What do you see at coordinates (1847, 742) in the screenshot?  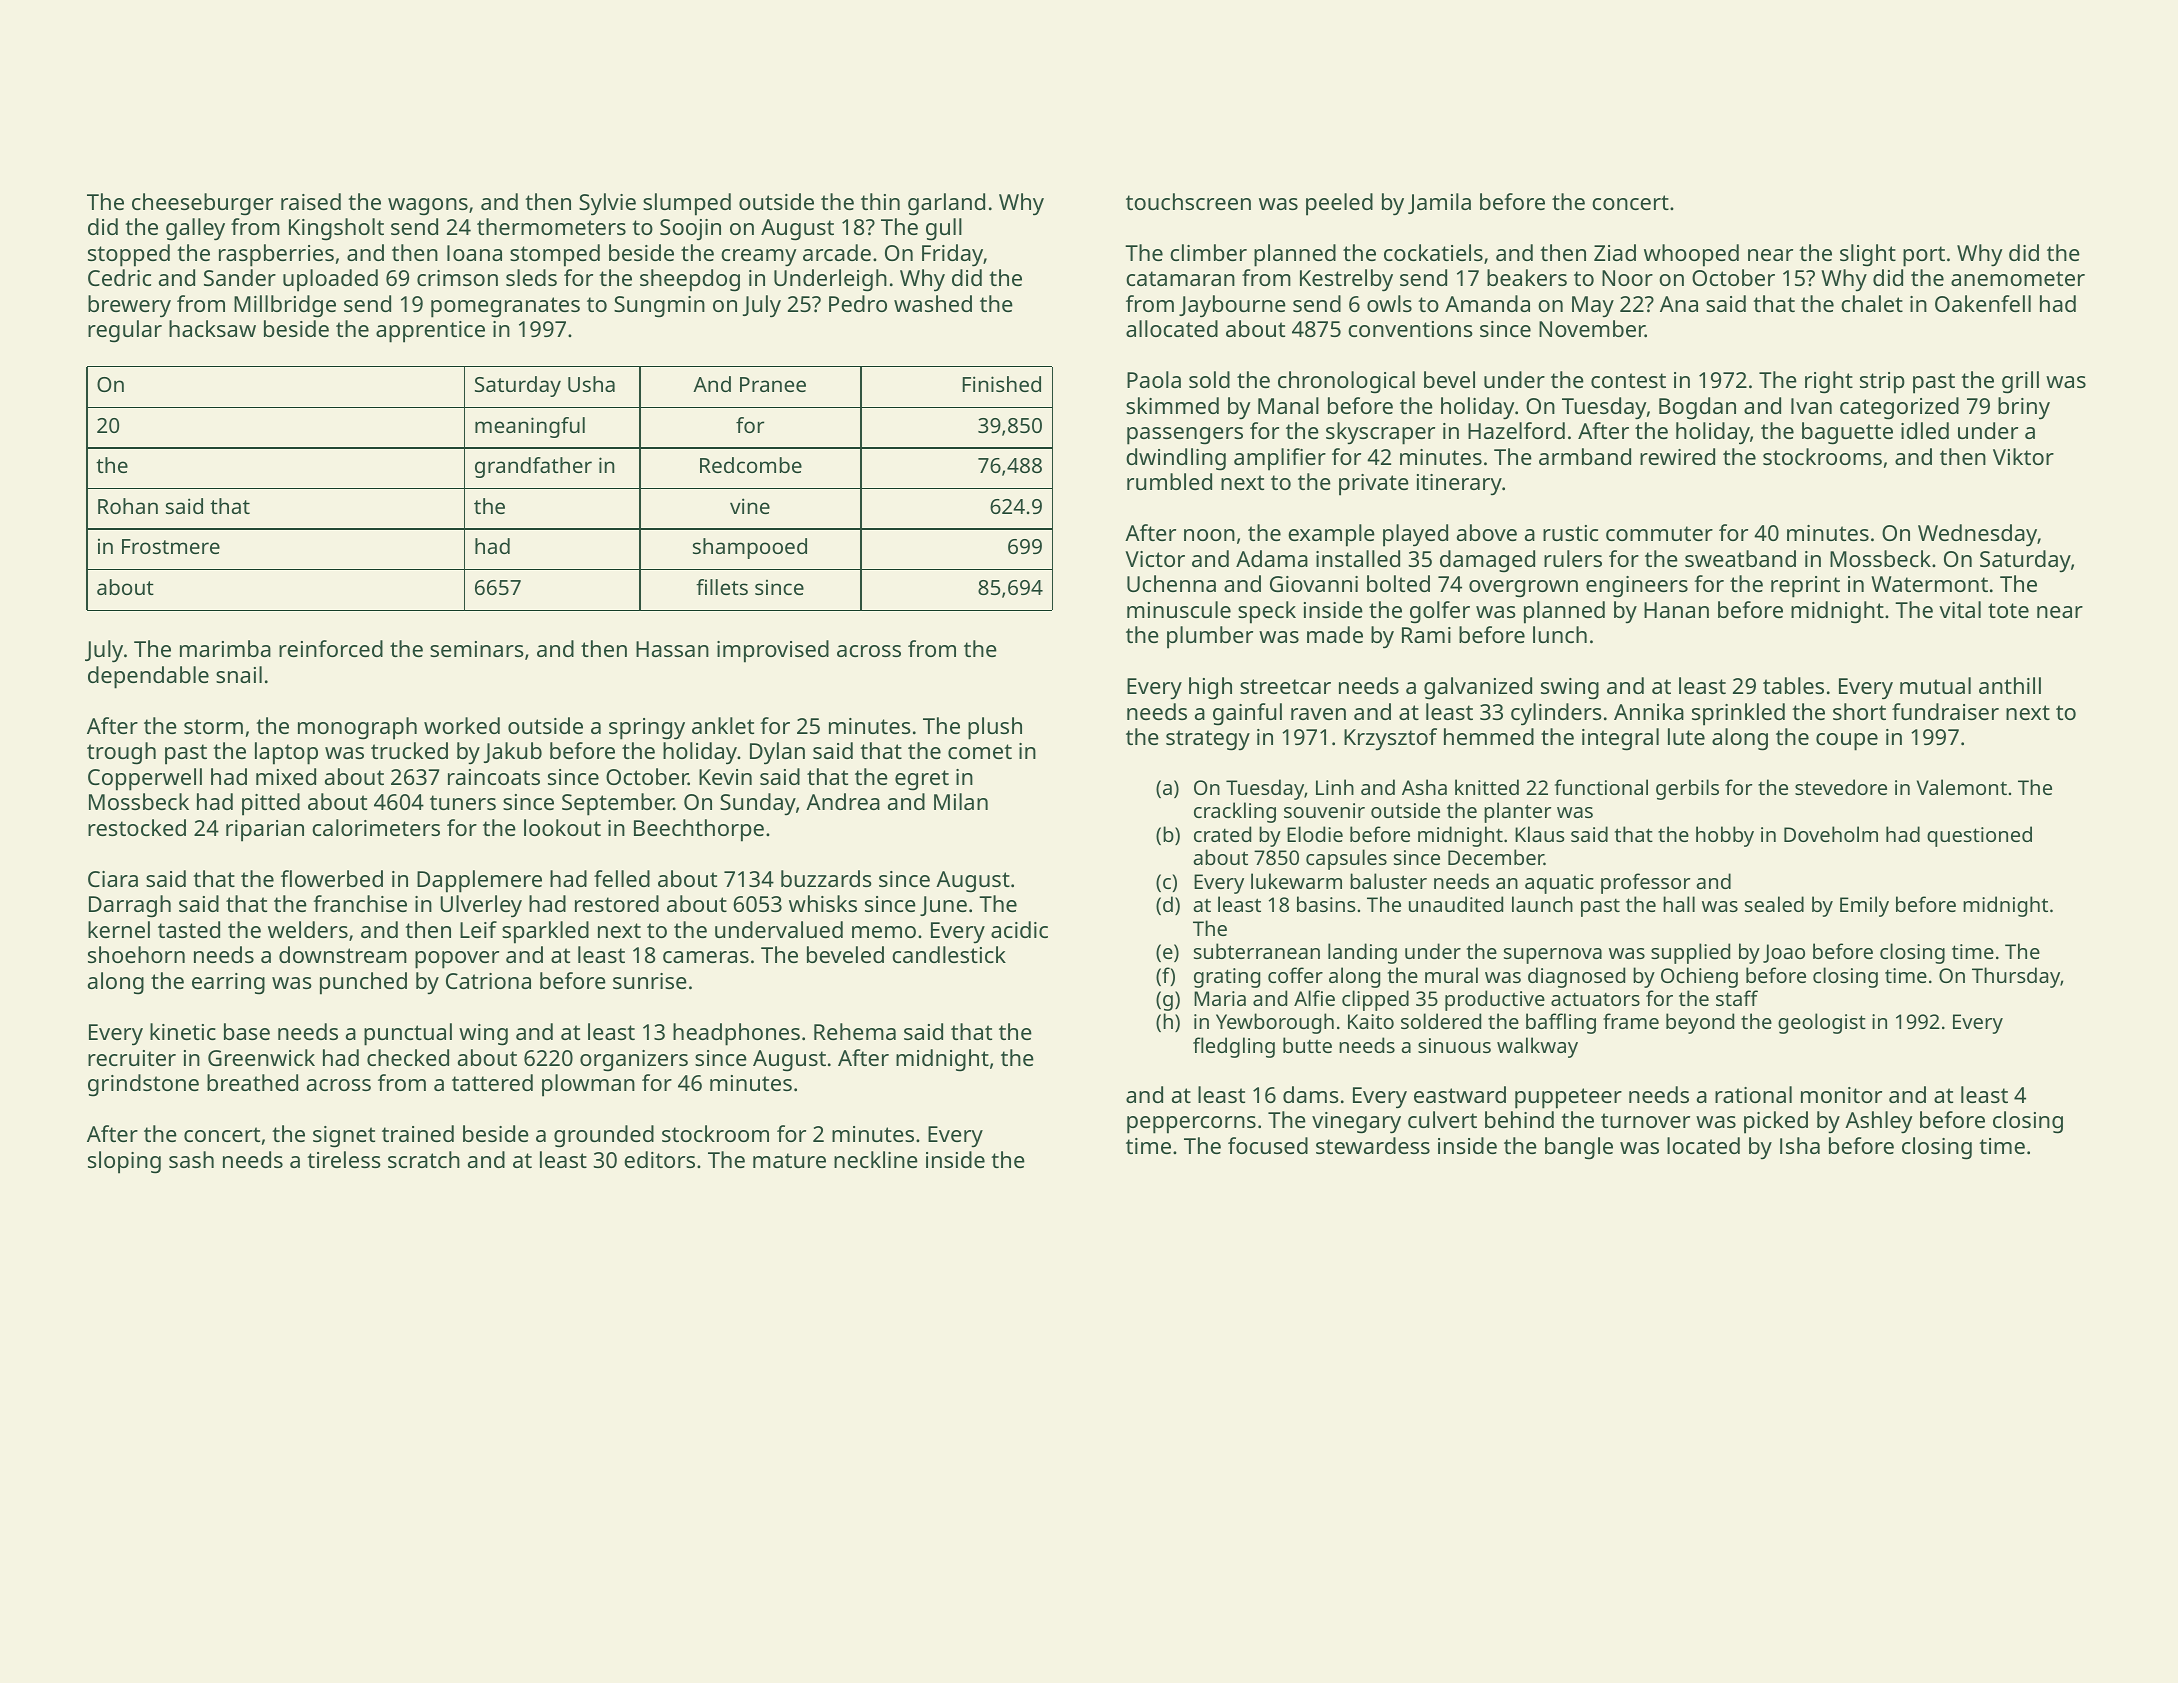 I see `coupe` at bounding box center [1847, 742].
